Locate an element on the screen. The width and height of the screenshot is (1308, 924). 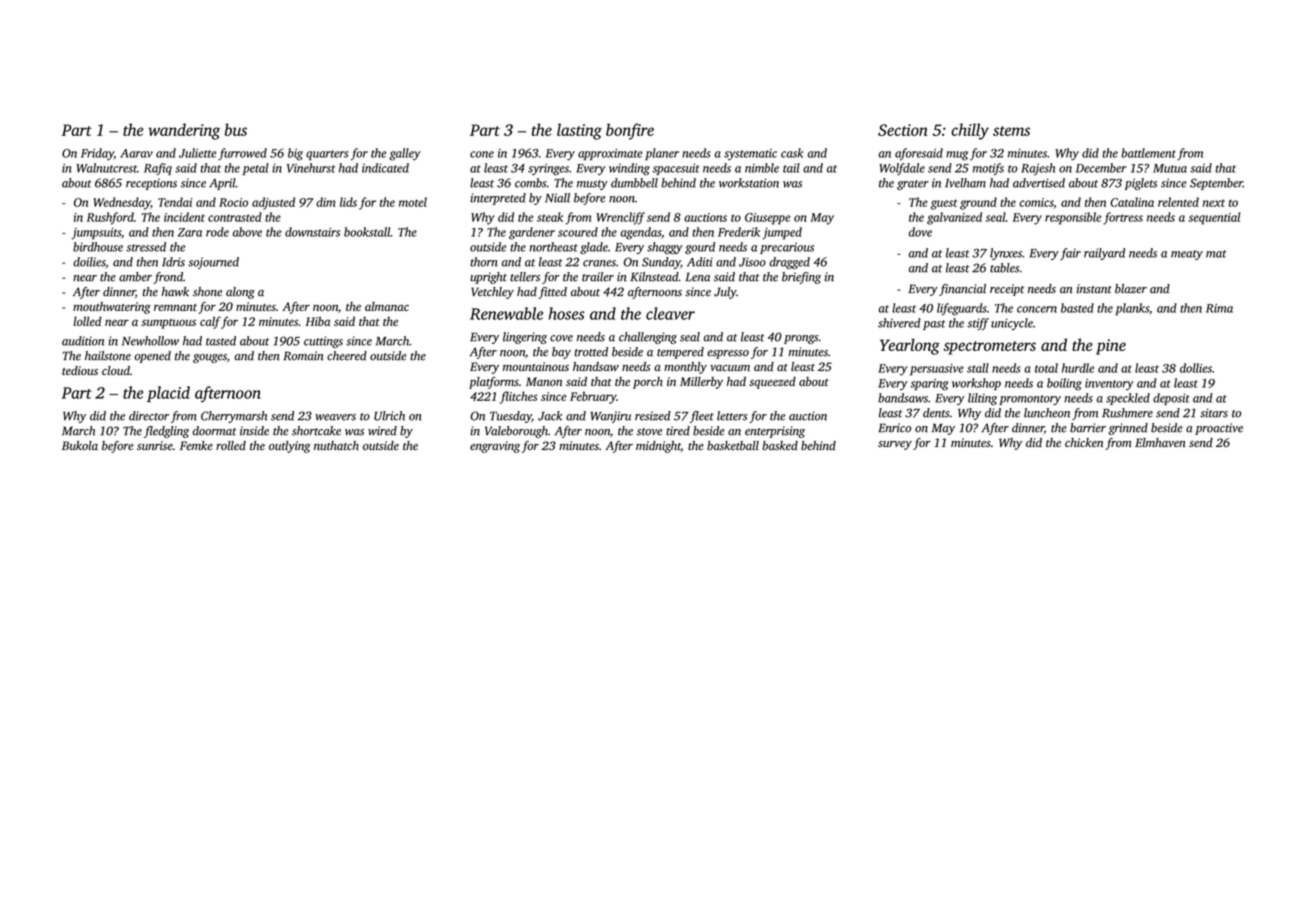
pine is located at coordinates (1111, 347).
